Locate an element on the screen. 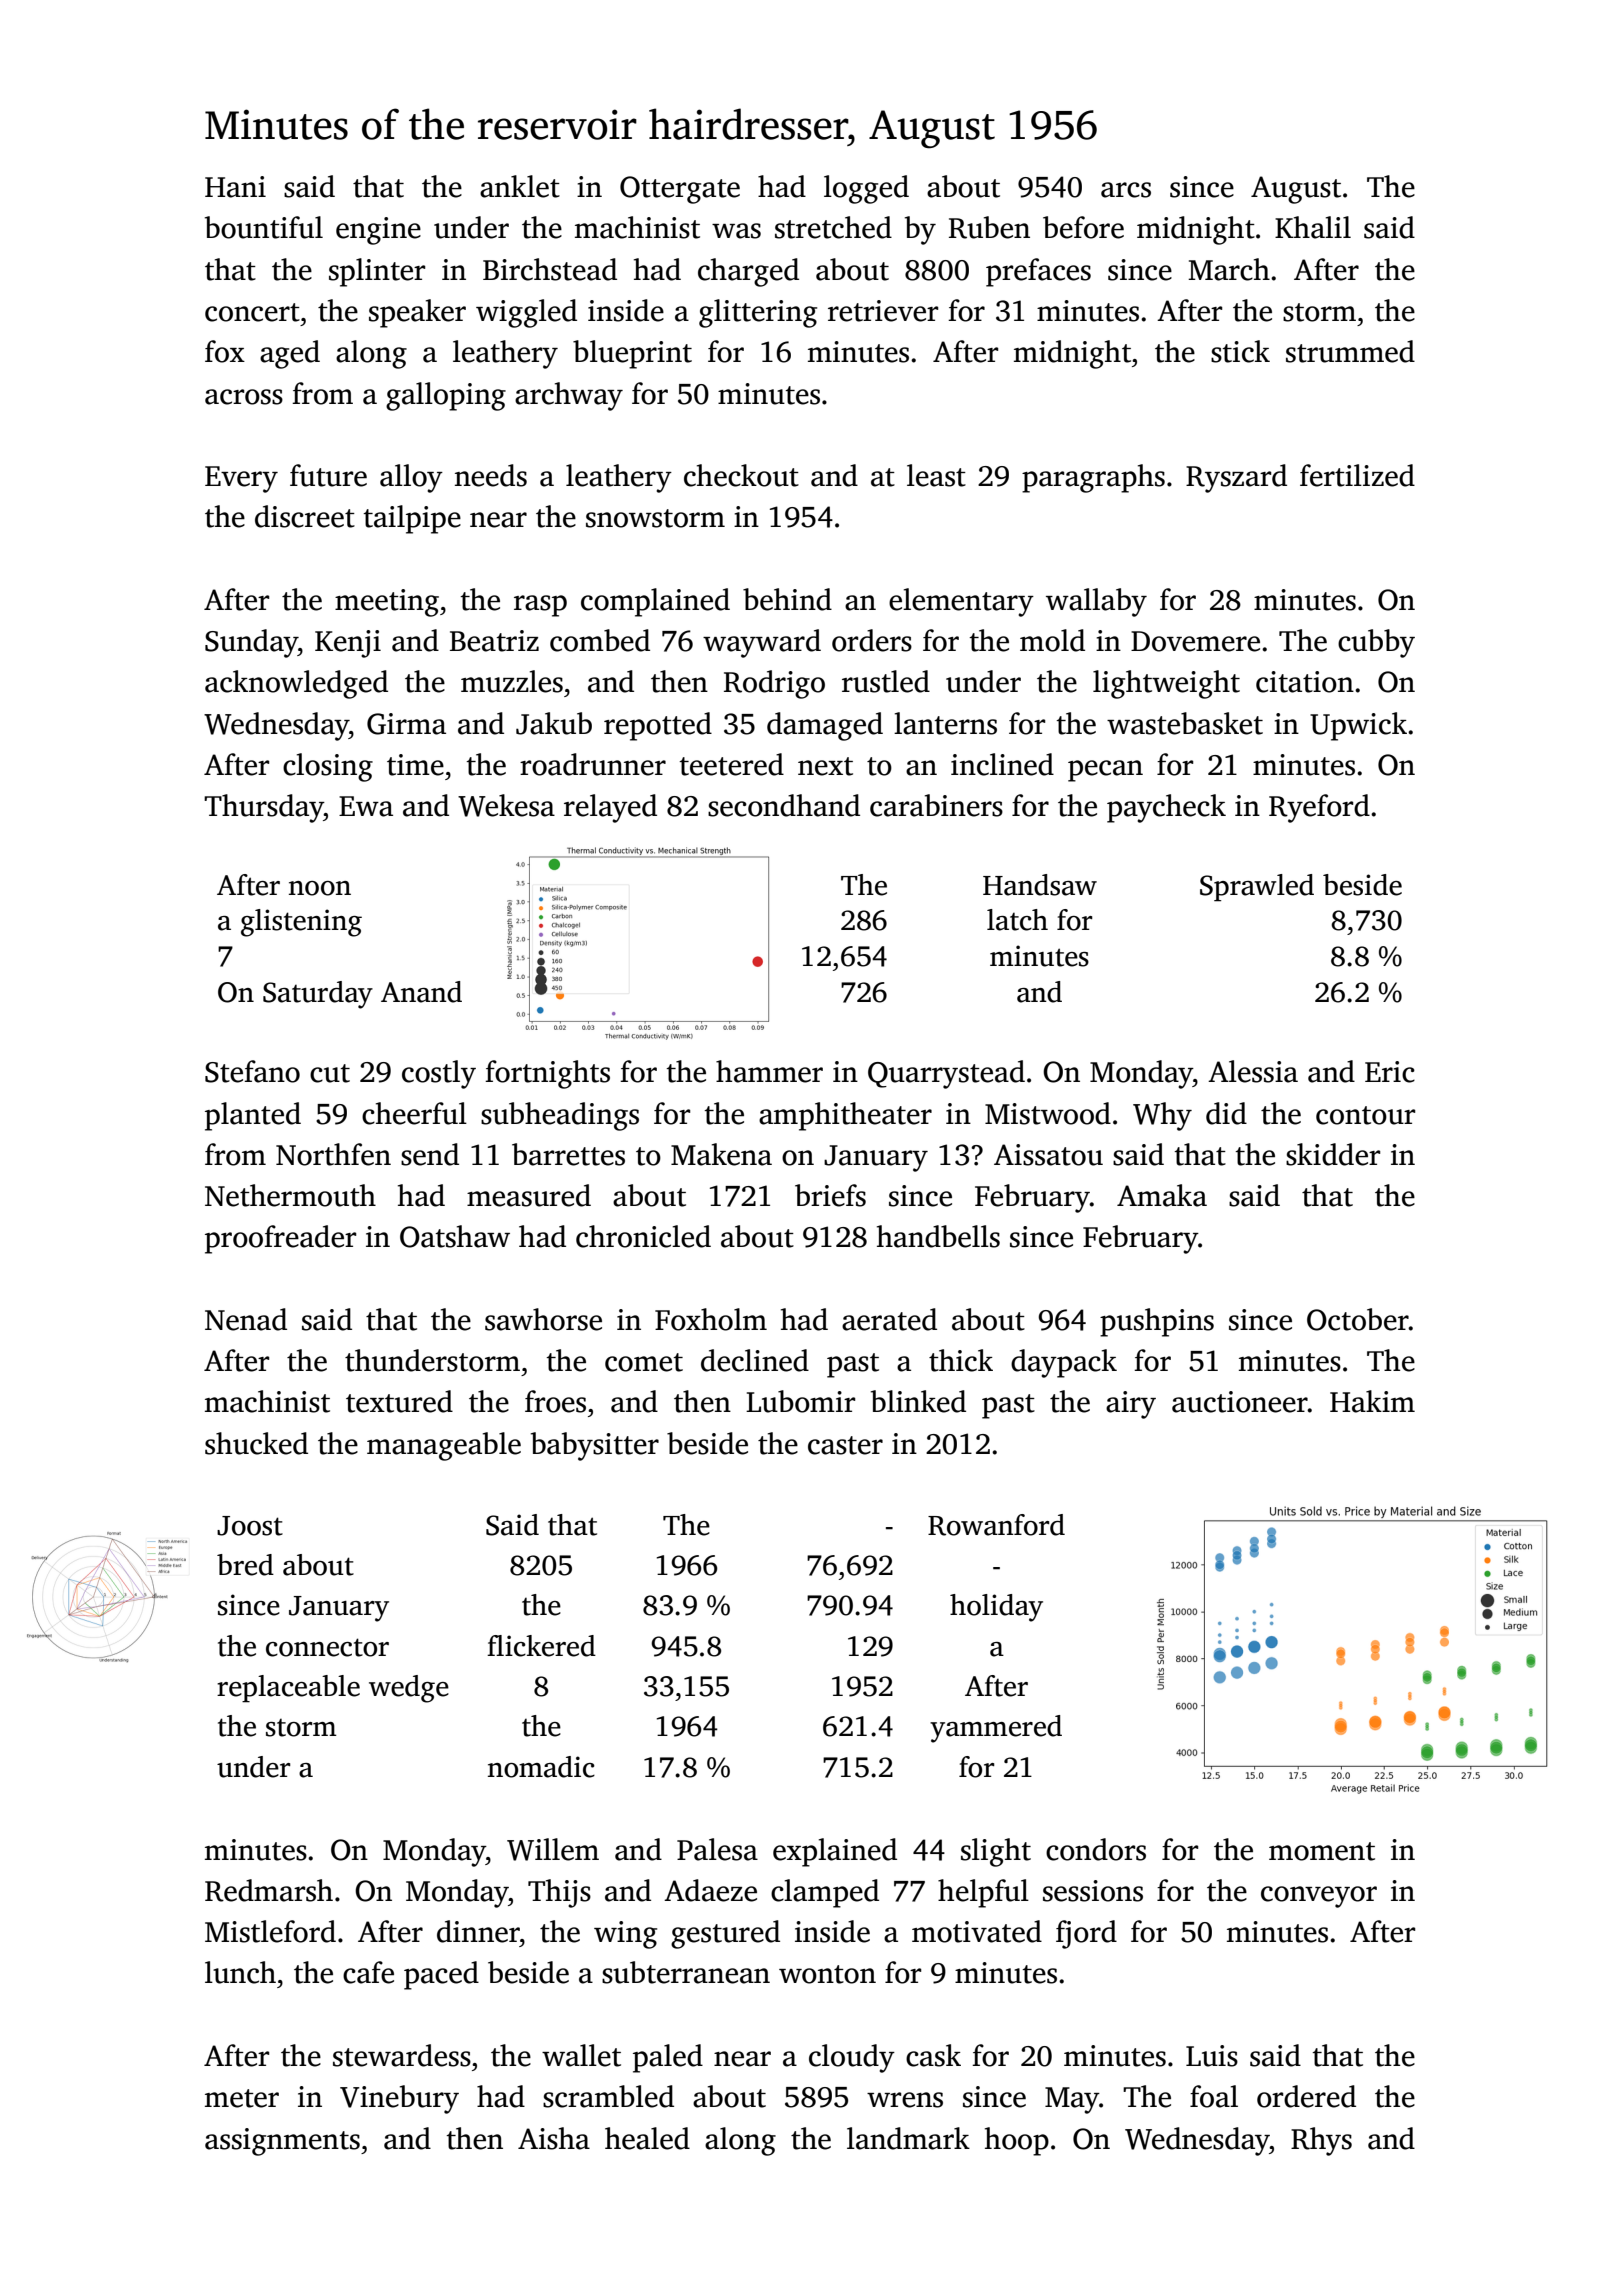 This screenshot has width=1620, height=2292. flickered is located at coordinates (541, 1646).
